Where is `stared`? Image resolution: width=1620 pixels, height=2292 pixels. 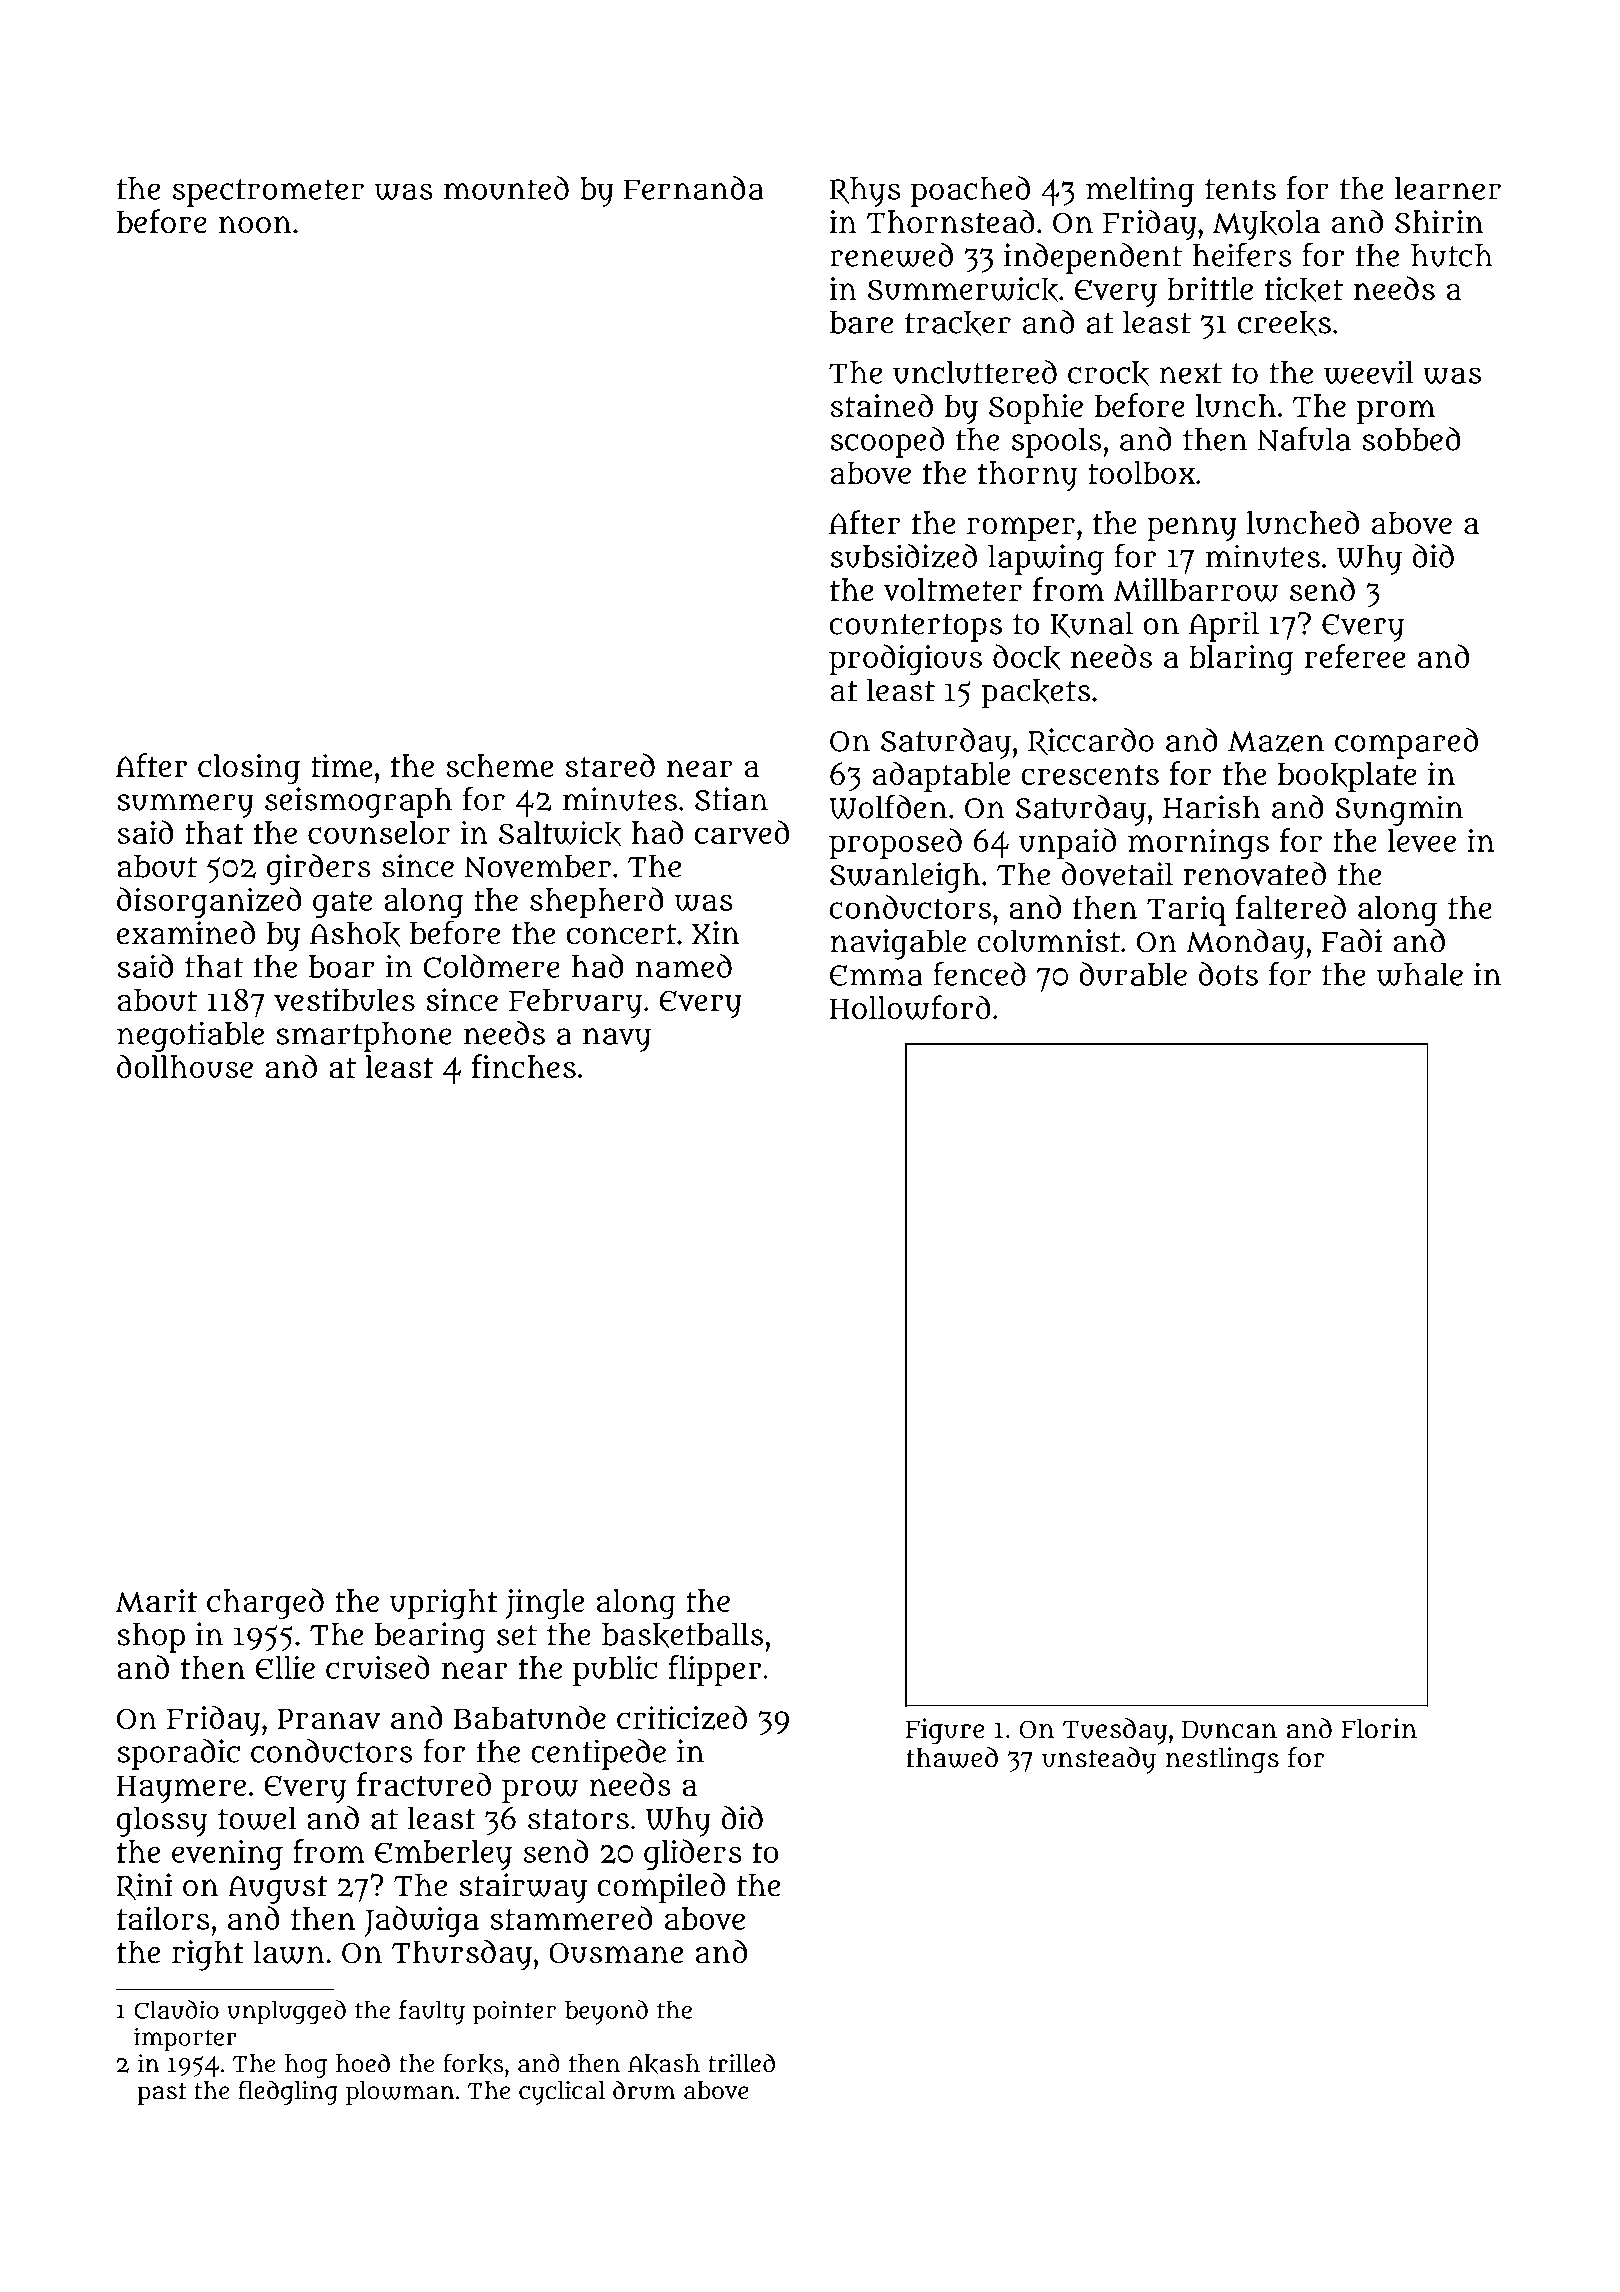 stared is located at coordinates (610, 765).
